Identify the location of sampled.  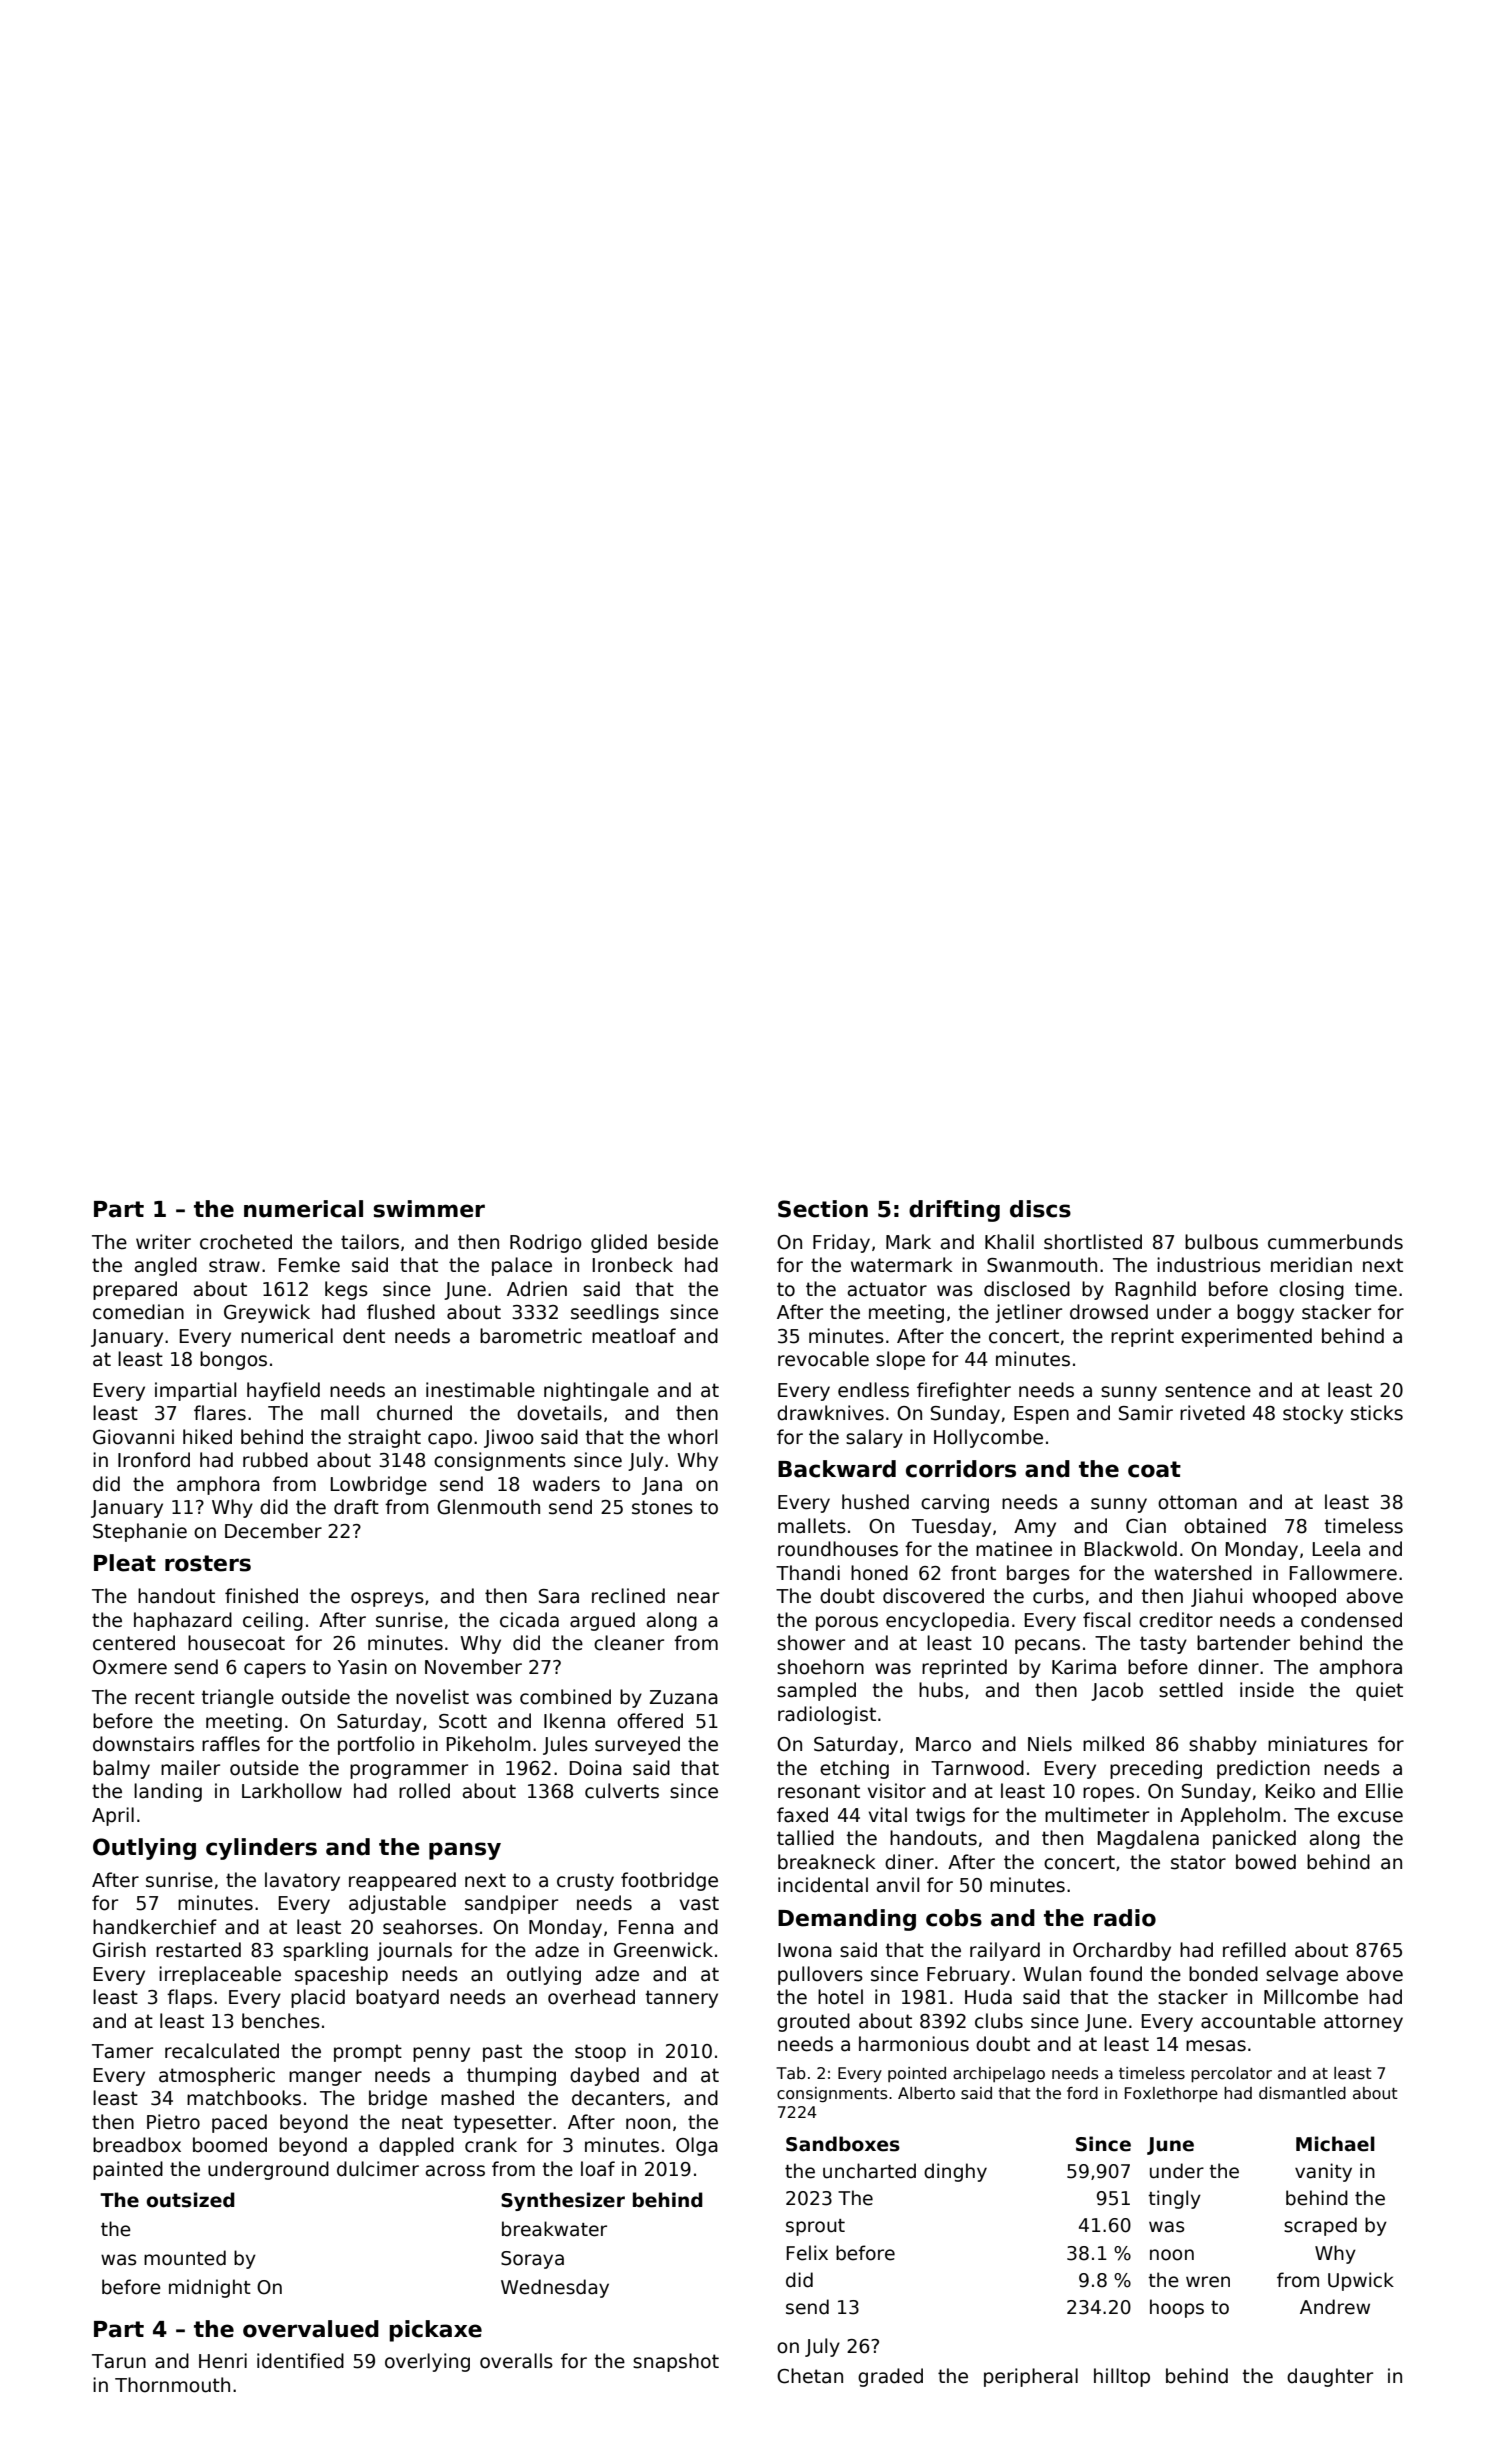
(816, 1691).
